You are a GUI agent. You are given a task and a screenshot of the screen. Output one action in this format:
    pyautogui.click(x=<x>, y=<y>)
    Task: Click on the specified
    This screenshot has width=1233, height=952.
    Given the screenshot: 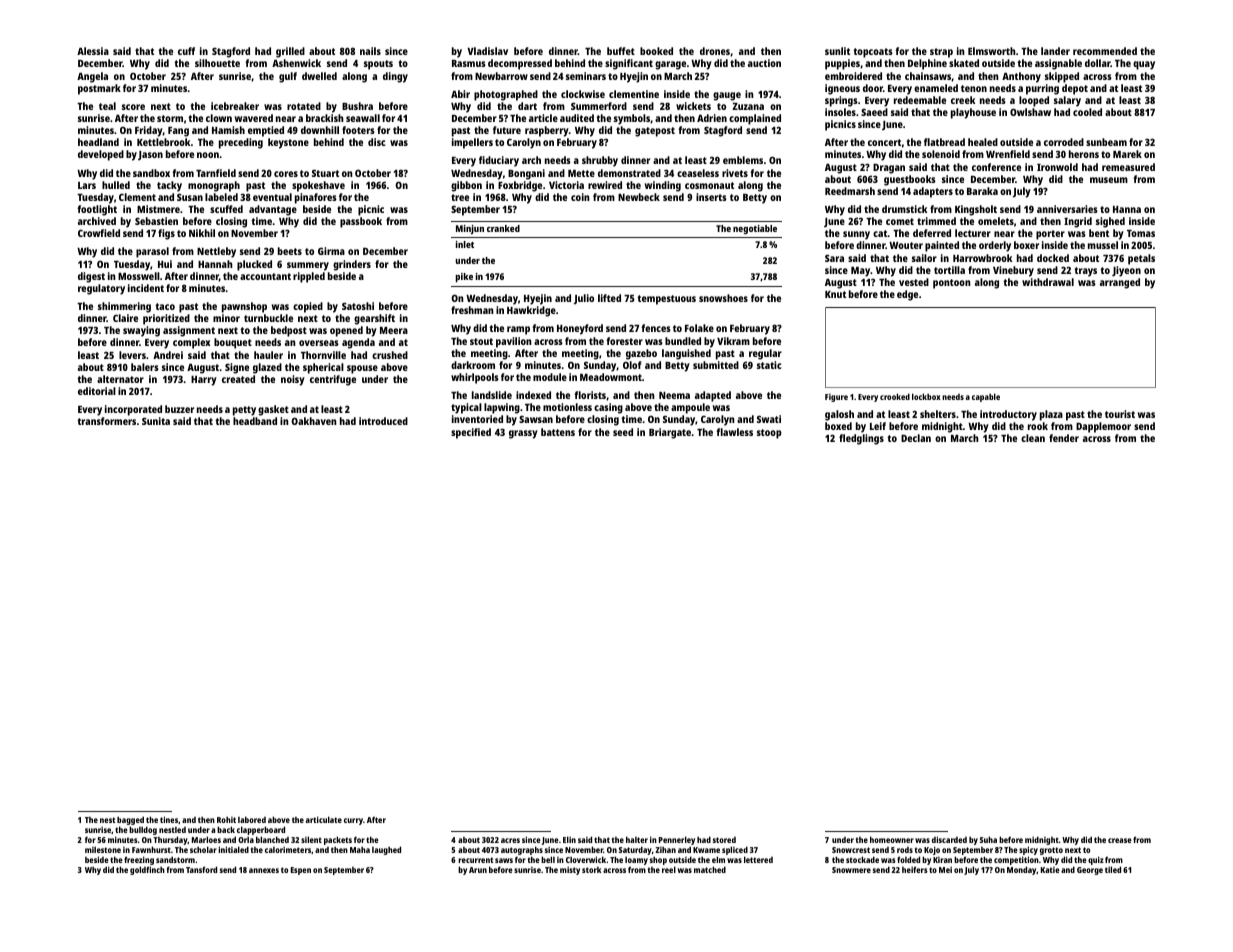 What is the action you would take?
    pyautogui.click(x=471, y=433)
